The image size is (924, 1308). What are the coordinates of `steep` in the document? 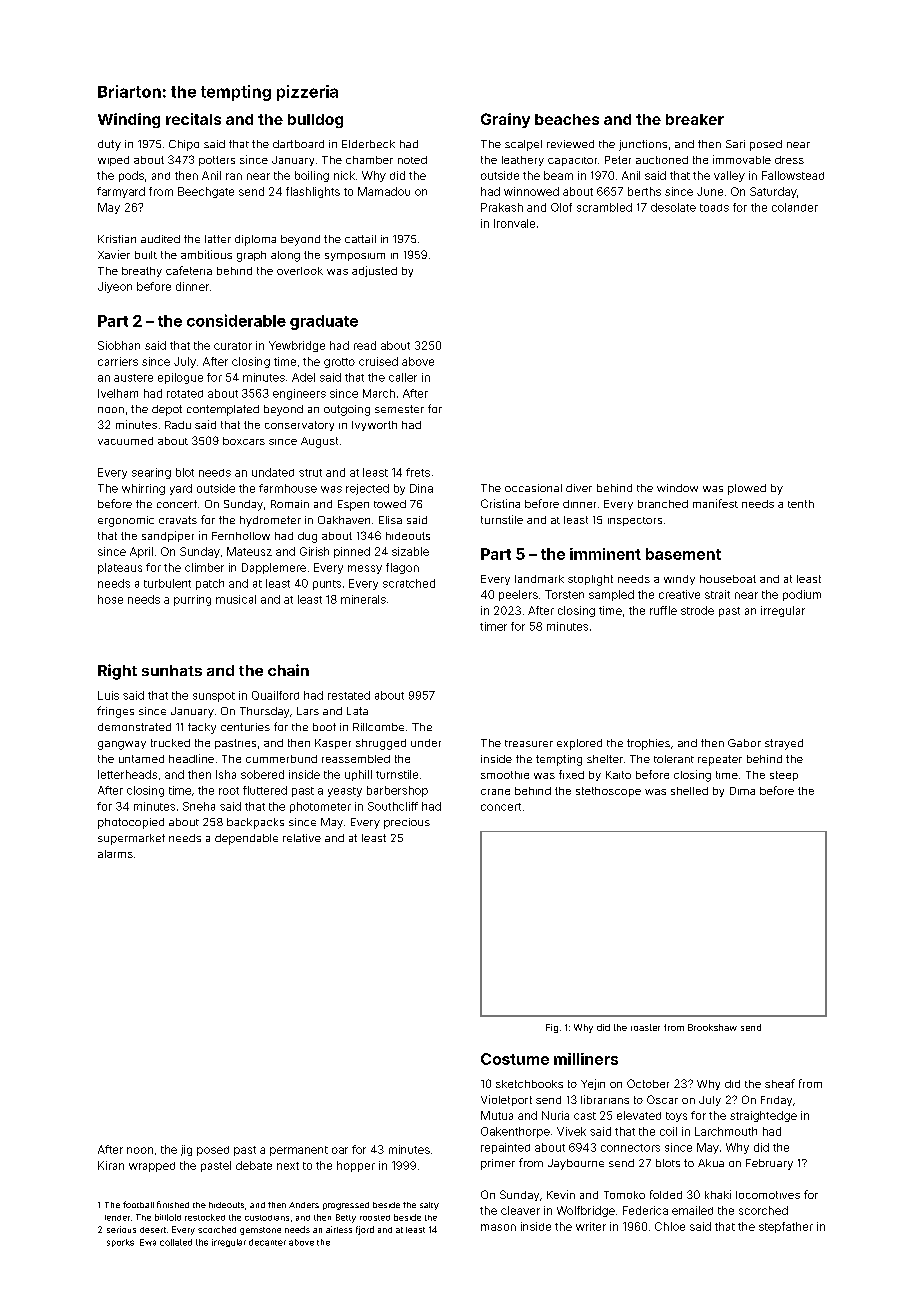 It's located at (784, 776).
